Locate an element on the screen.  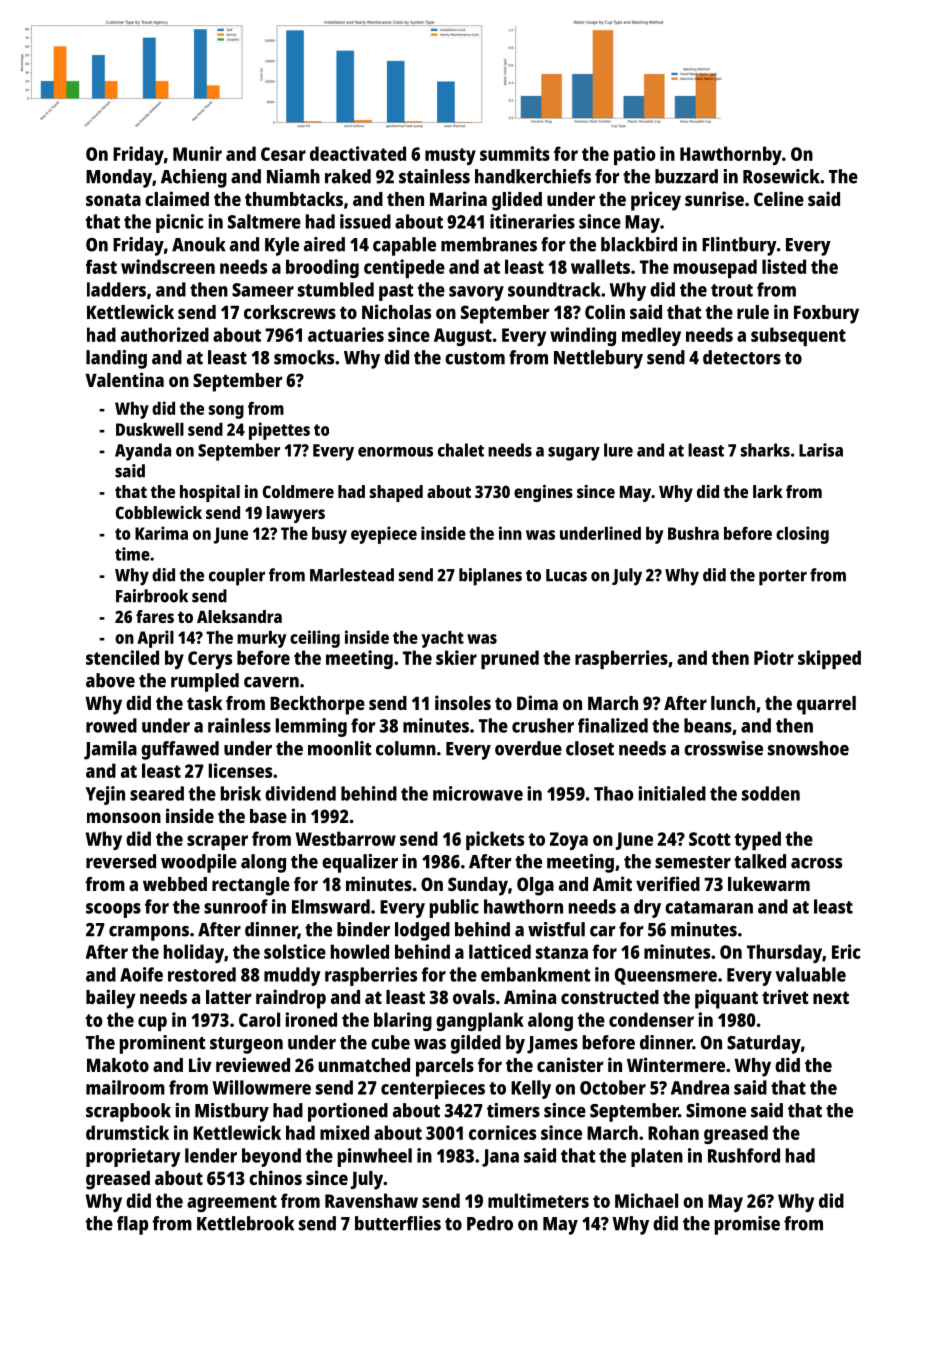
listed is located at coordinates (784, 266).
